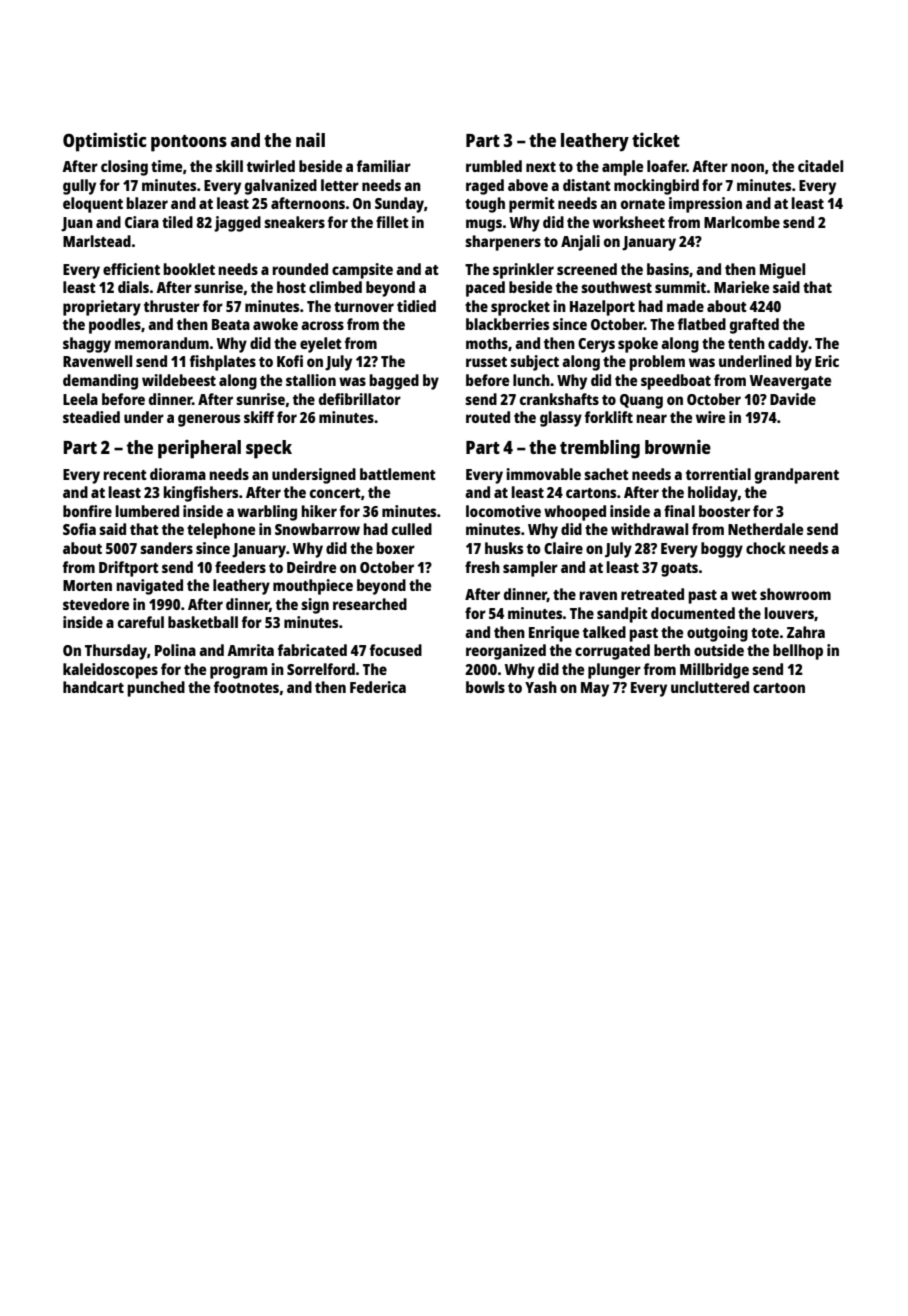  I want to click on retreated, so click(652, 594).
